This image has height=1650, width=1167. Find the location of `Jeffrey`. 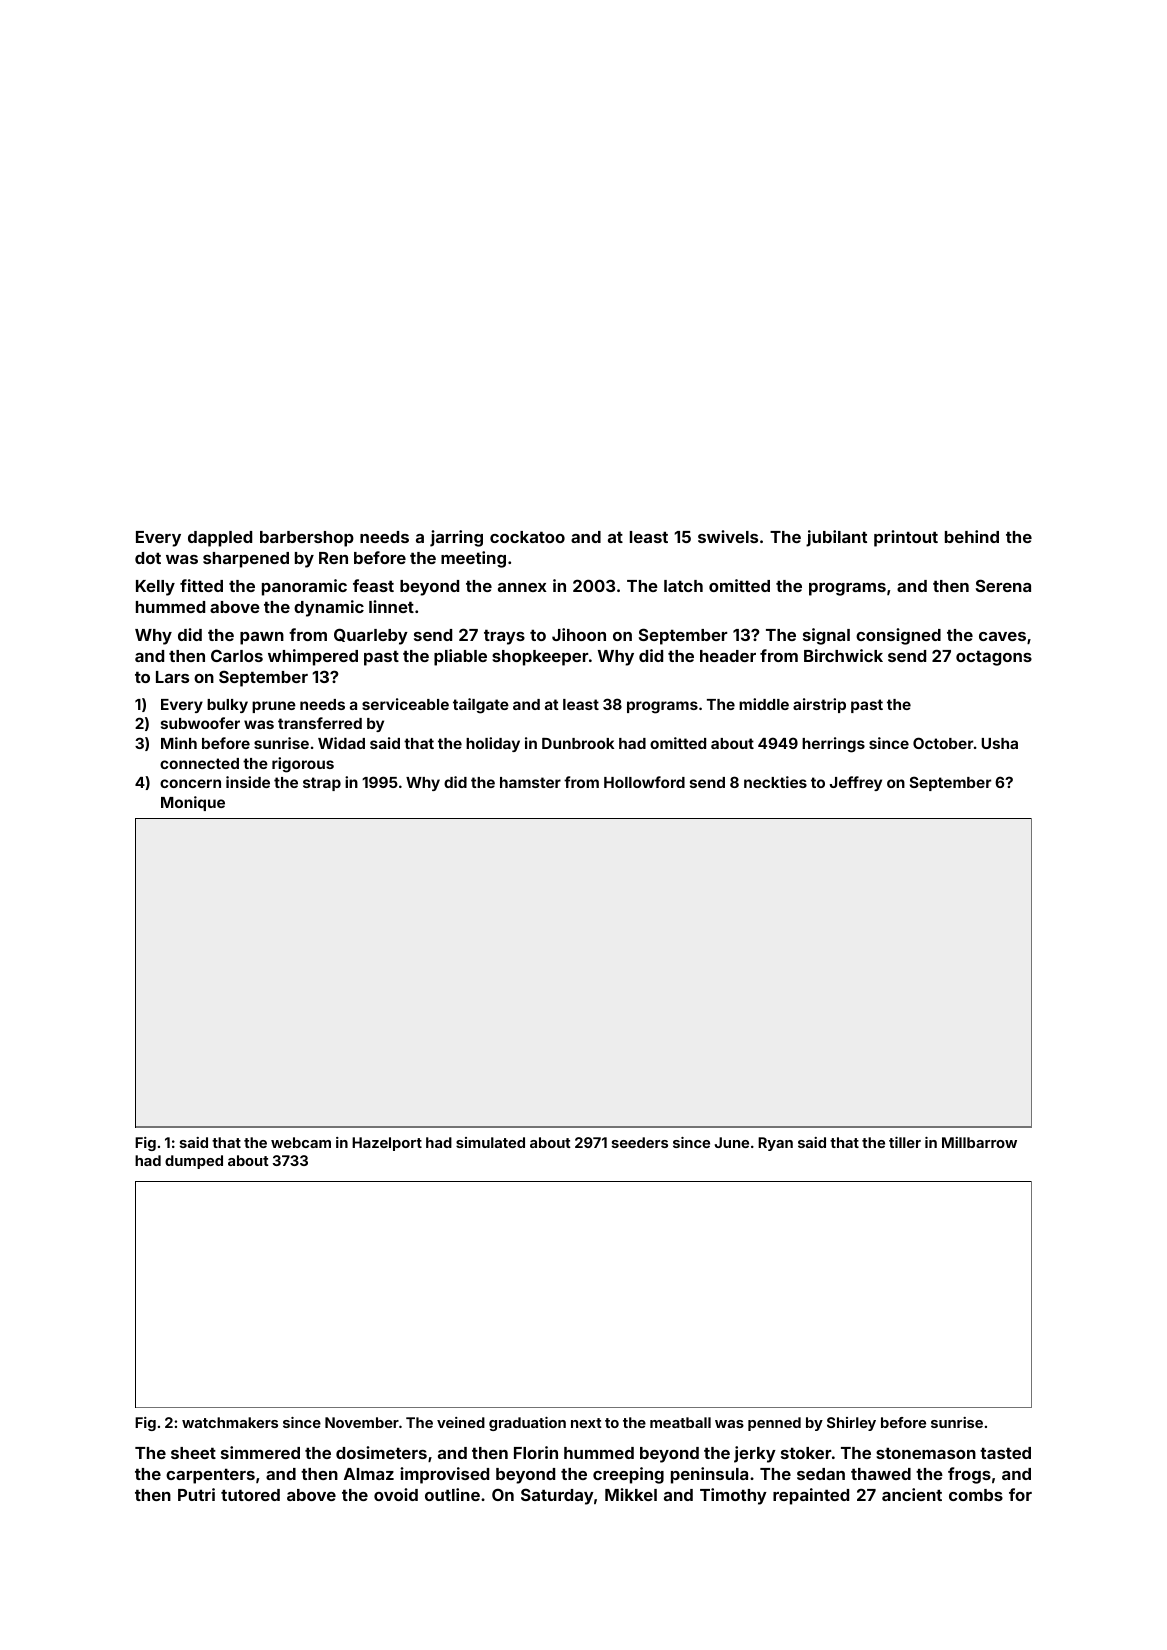

Jeffrey is located at coordinates (856, 783).
